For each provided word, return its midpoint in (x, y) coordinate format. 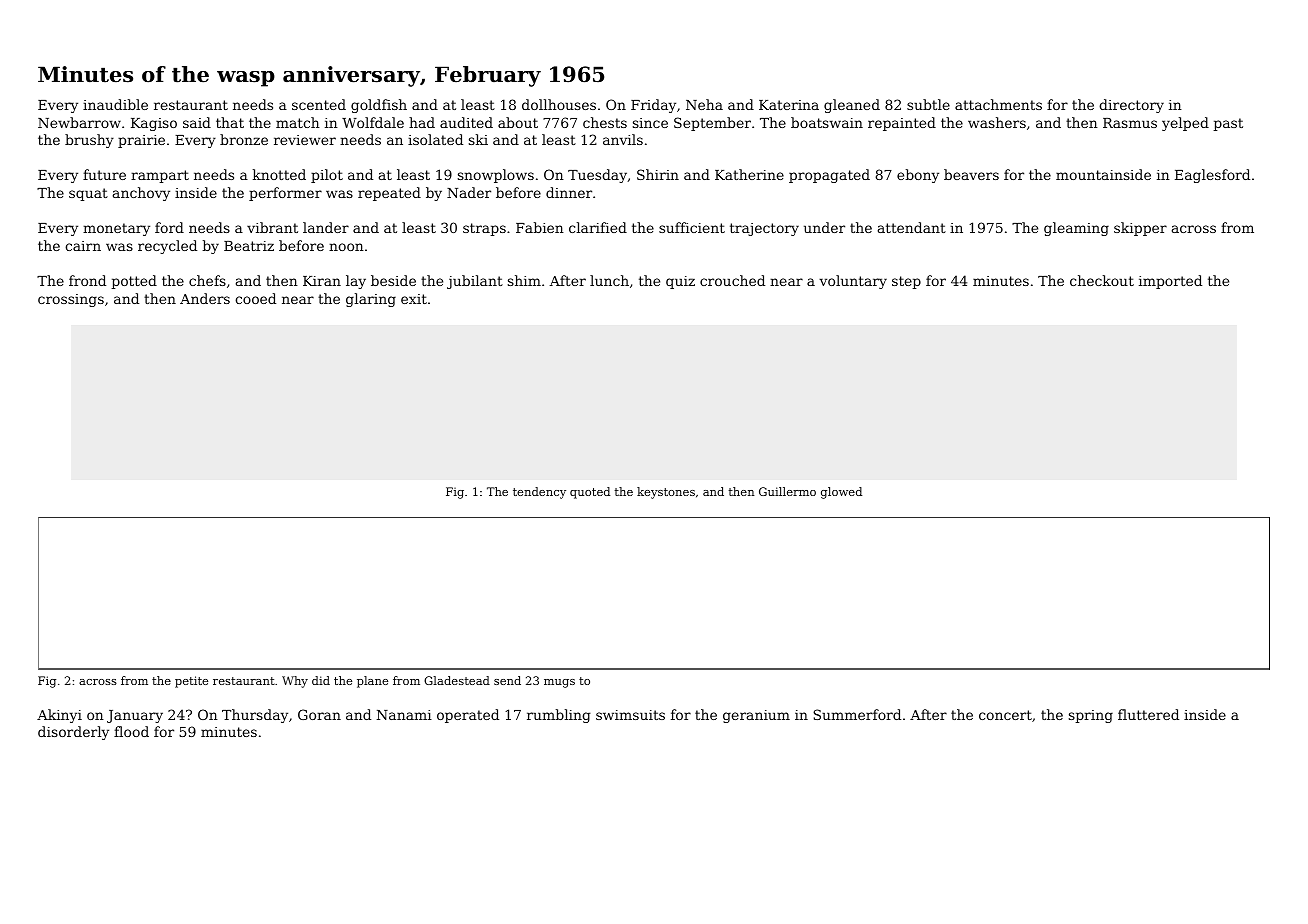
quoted (590, 493)
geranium (756, 716)
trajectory (764, 229)
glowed (841, 493)
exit (414, 299)
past (1228, 124)
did (321, 680)
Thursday (255, 716)
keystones (666, 493)
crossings (71, 300)
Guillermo (787, 491)
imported (1170, 282)
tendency (539, 493)
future (104, 174)
